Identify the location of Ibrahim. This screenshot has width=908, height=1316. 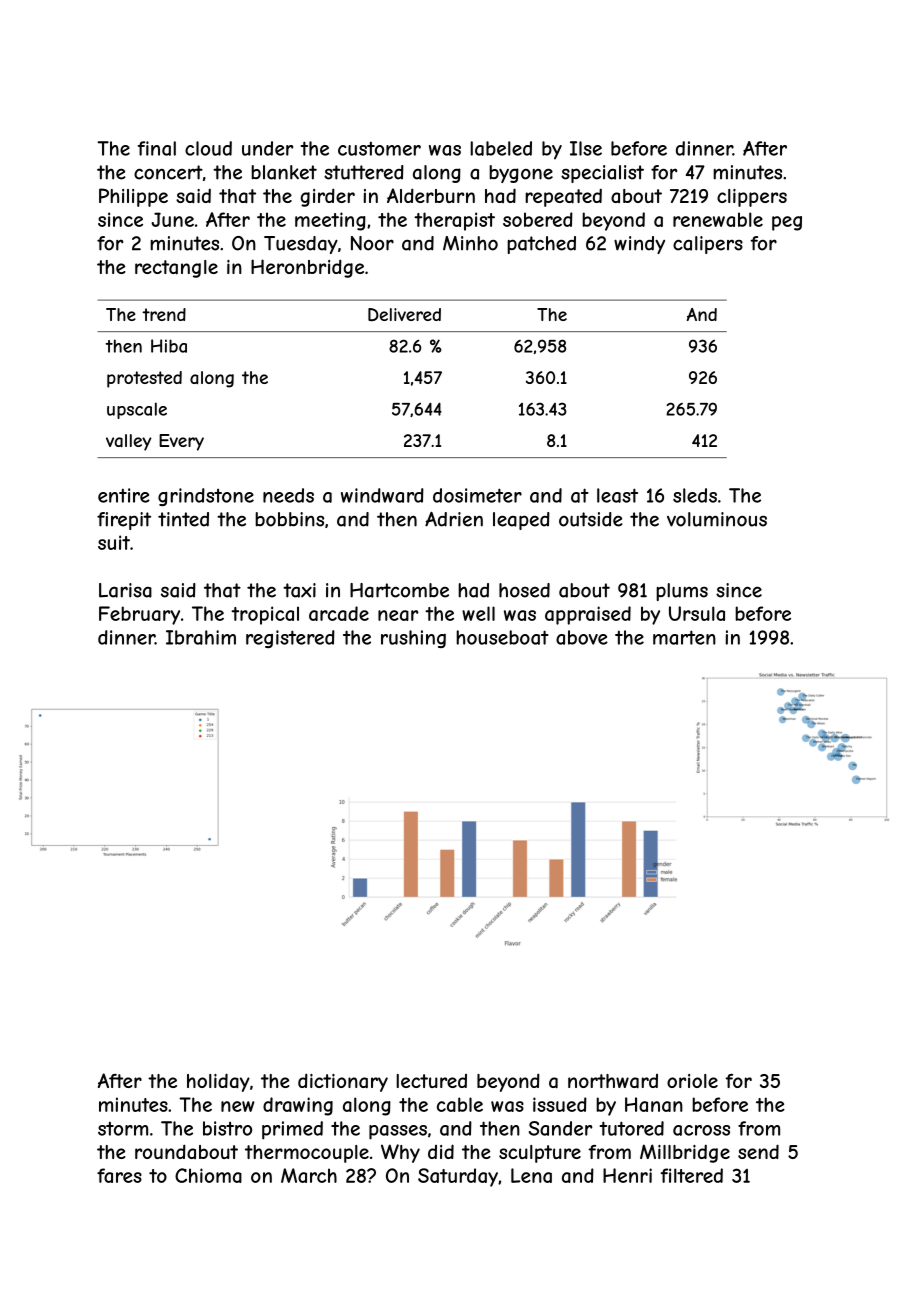
(201, 637).
